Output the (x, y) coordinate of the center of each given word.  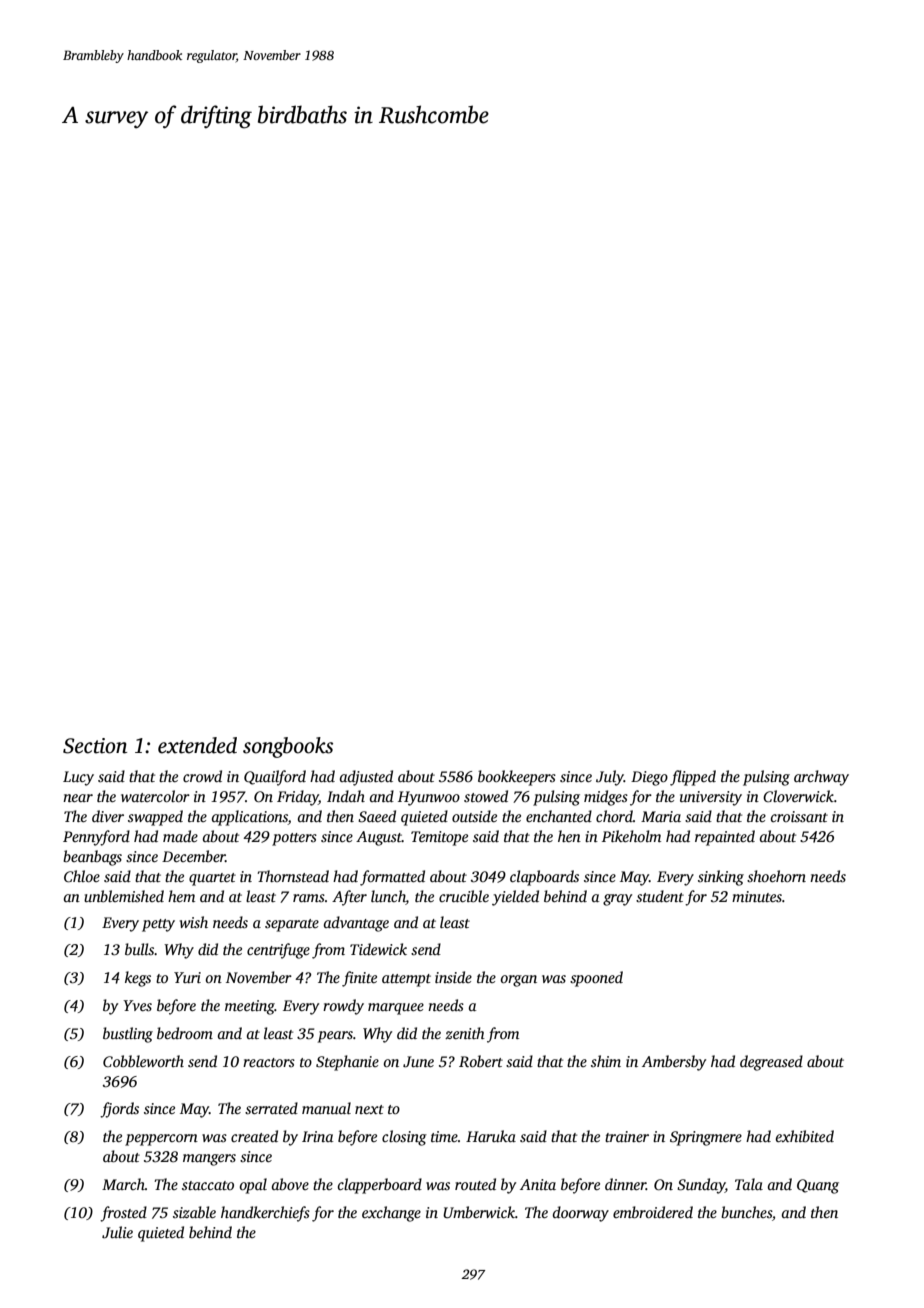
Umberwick (479, 1212)
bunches (746, 1212)
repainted (725, 838)
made (180, 836)
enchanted (559, 816)
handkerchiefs (265, 1214)
